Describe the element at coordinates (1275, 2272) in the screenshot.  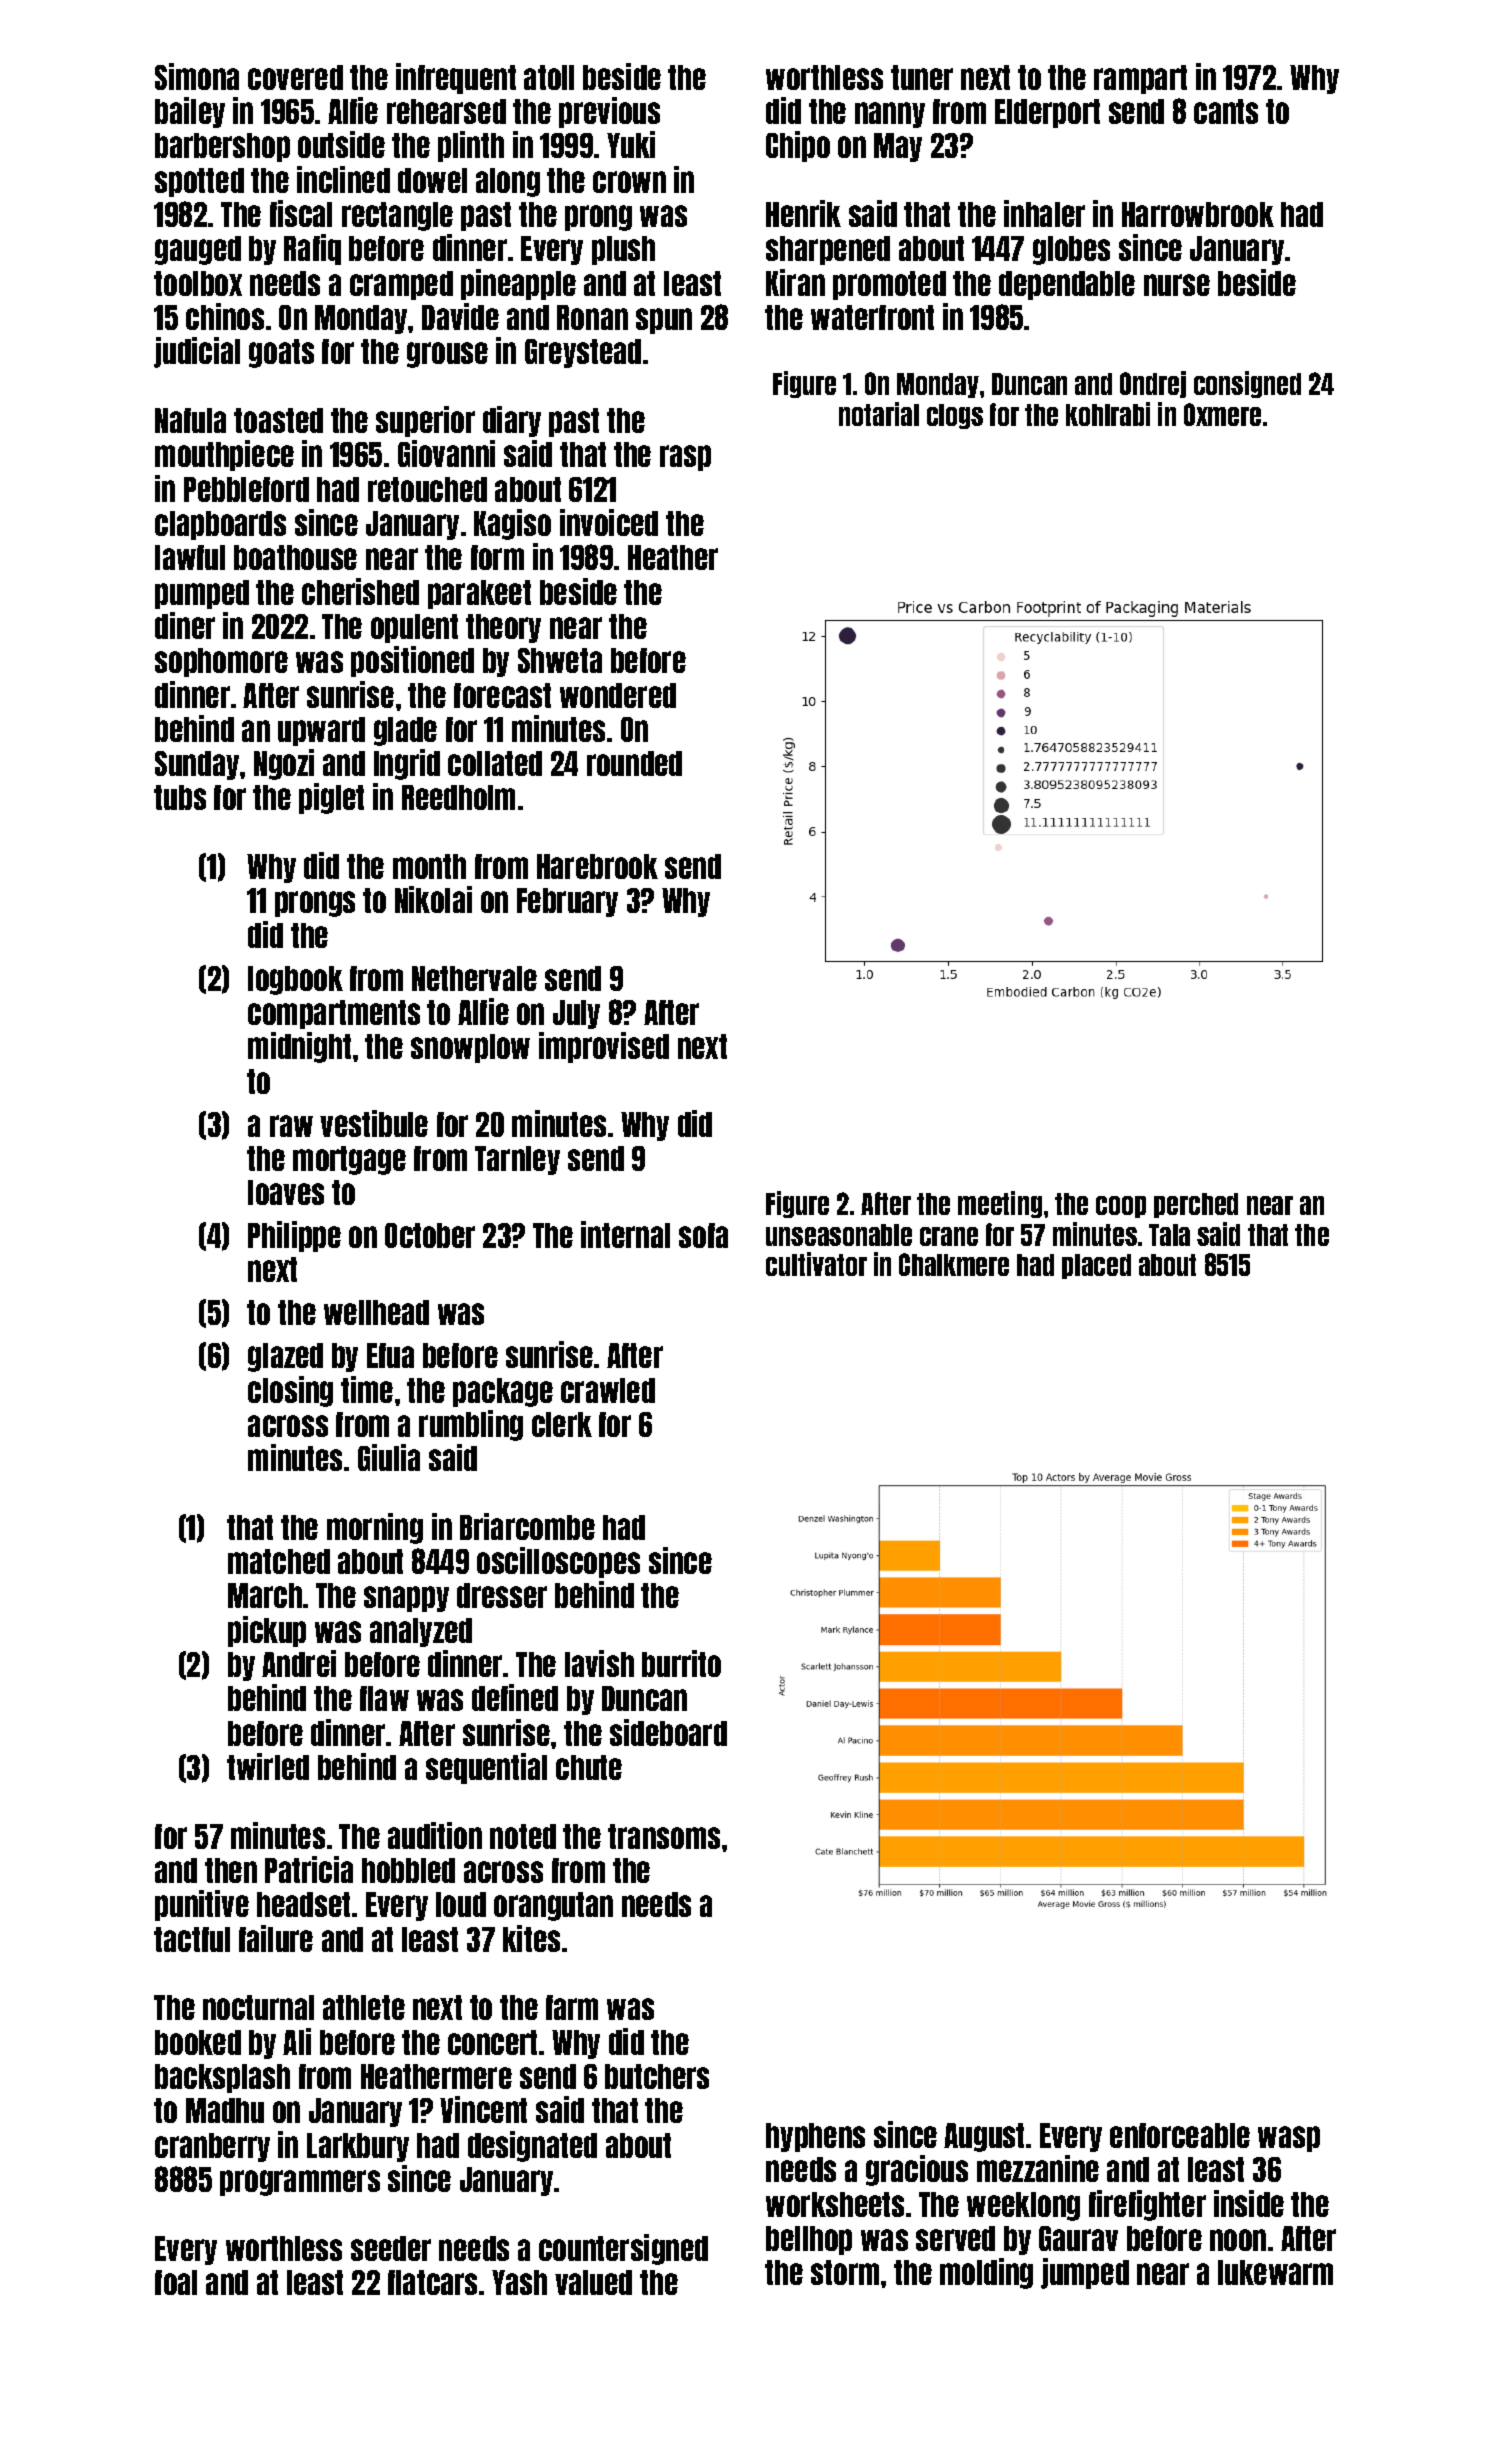
I see `lukewarm` at that location.
